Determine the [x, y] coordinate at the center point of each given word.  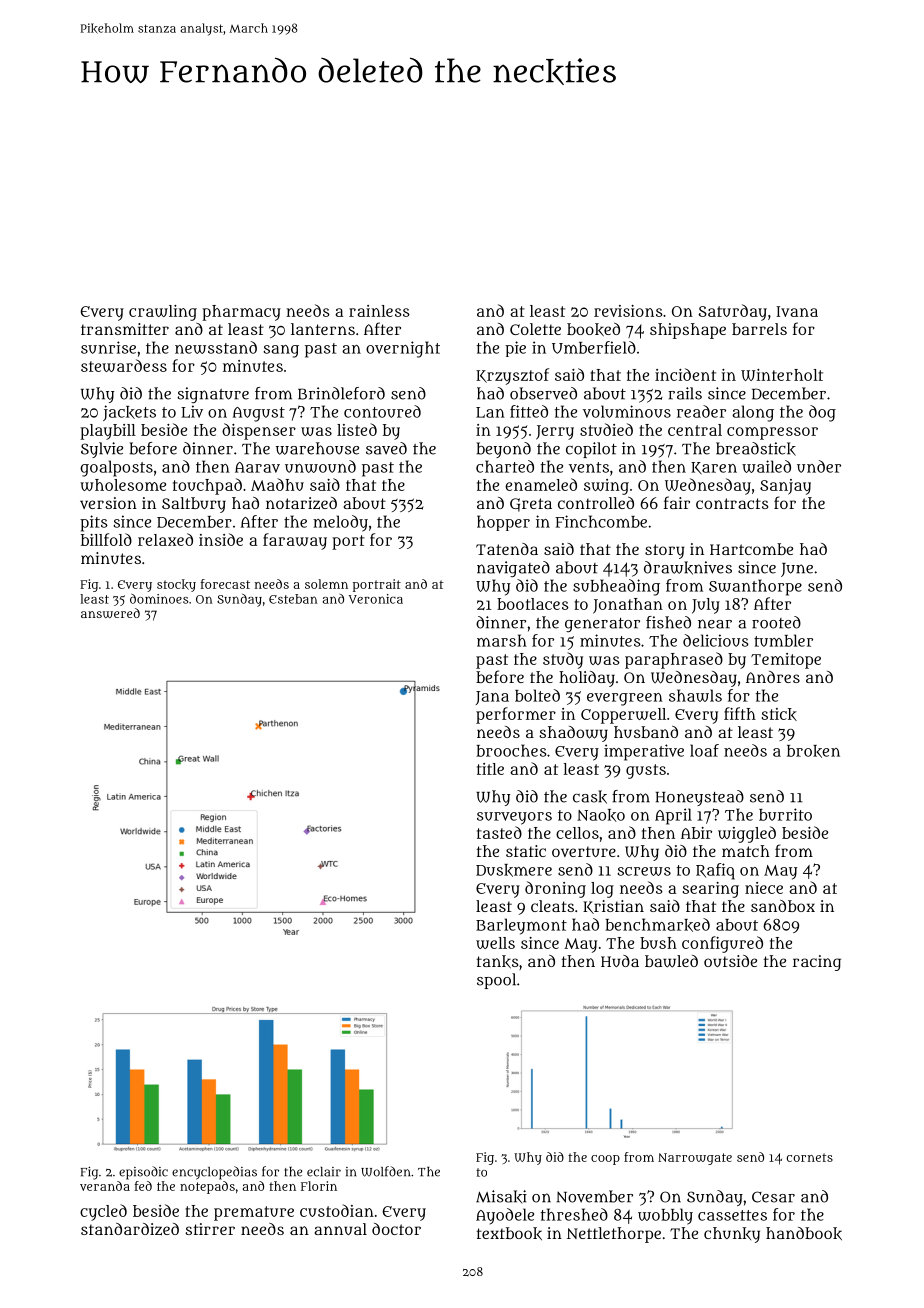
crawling [163, 313]
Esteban [293, 599]
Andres [773, 677]
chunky [732, 1235]
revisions [628, 311]
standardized [130, 1229]
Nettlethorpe [614, 1235]
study [563, 660]
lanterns [323, 329]
